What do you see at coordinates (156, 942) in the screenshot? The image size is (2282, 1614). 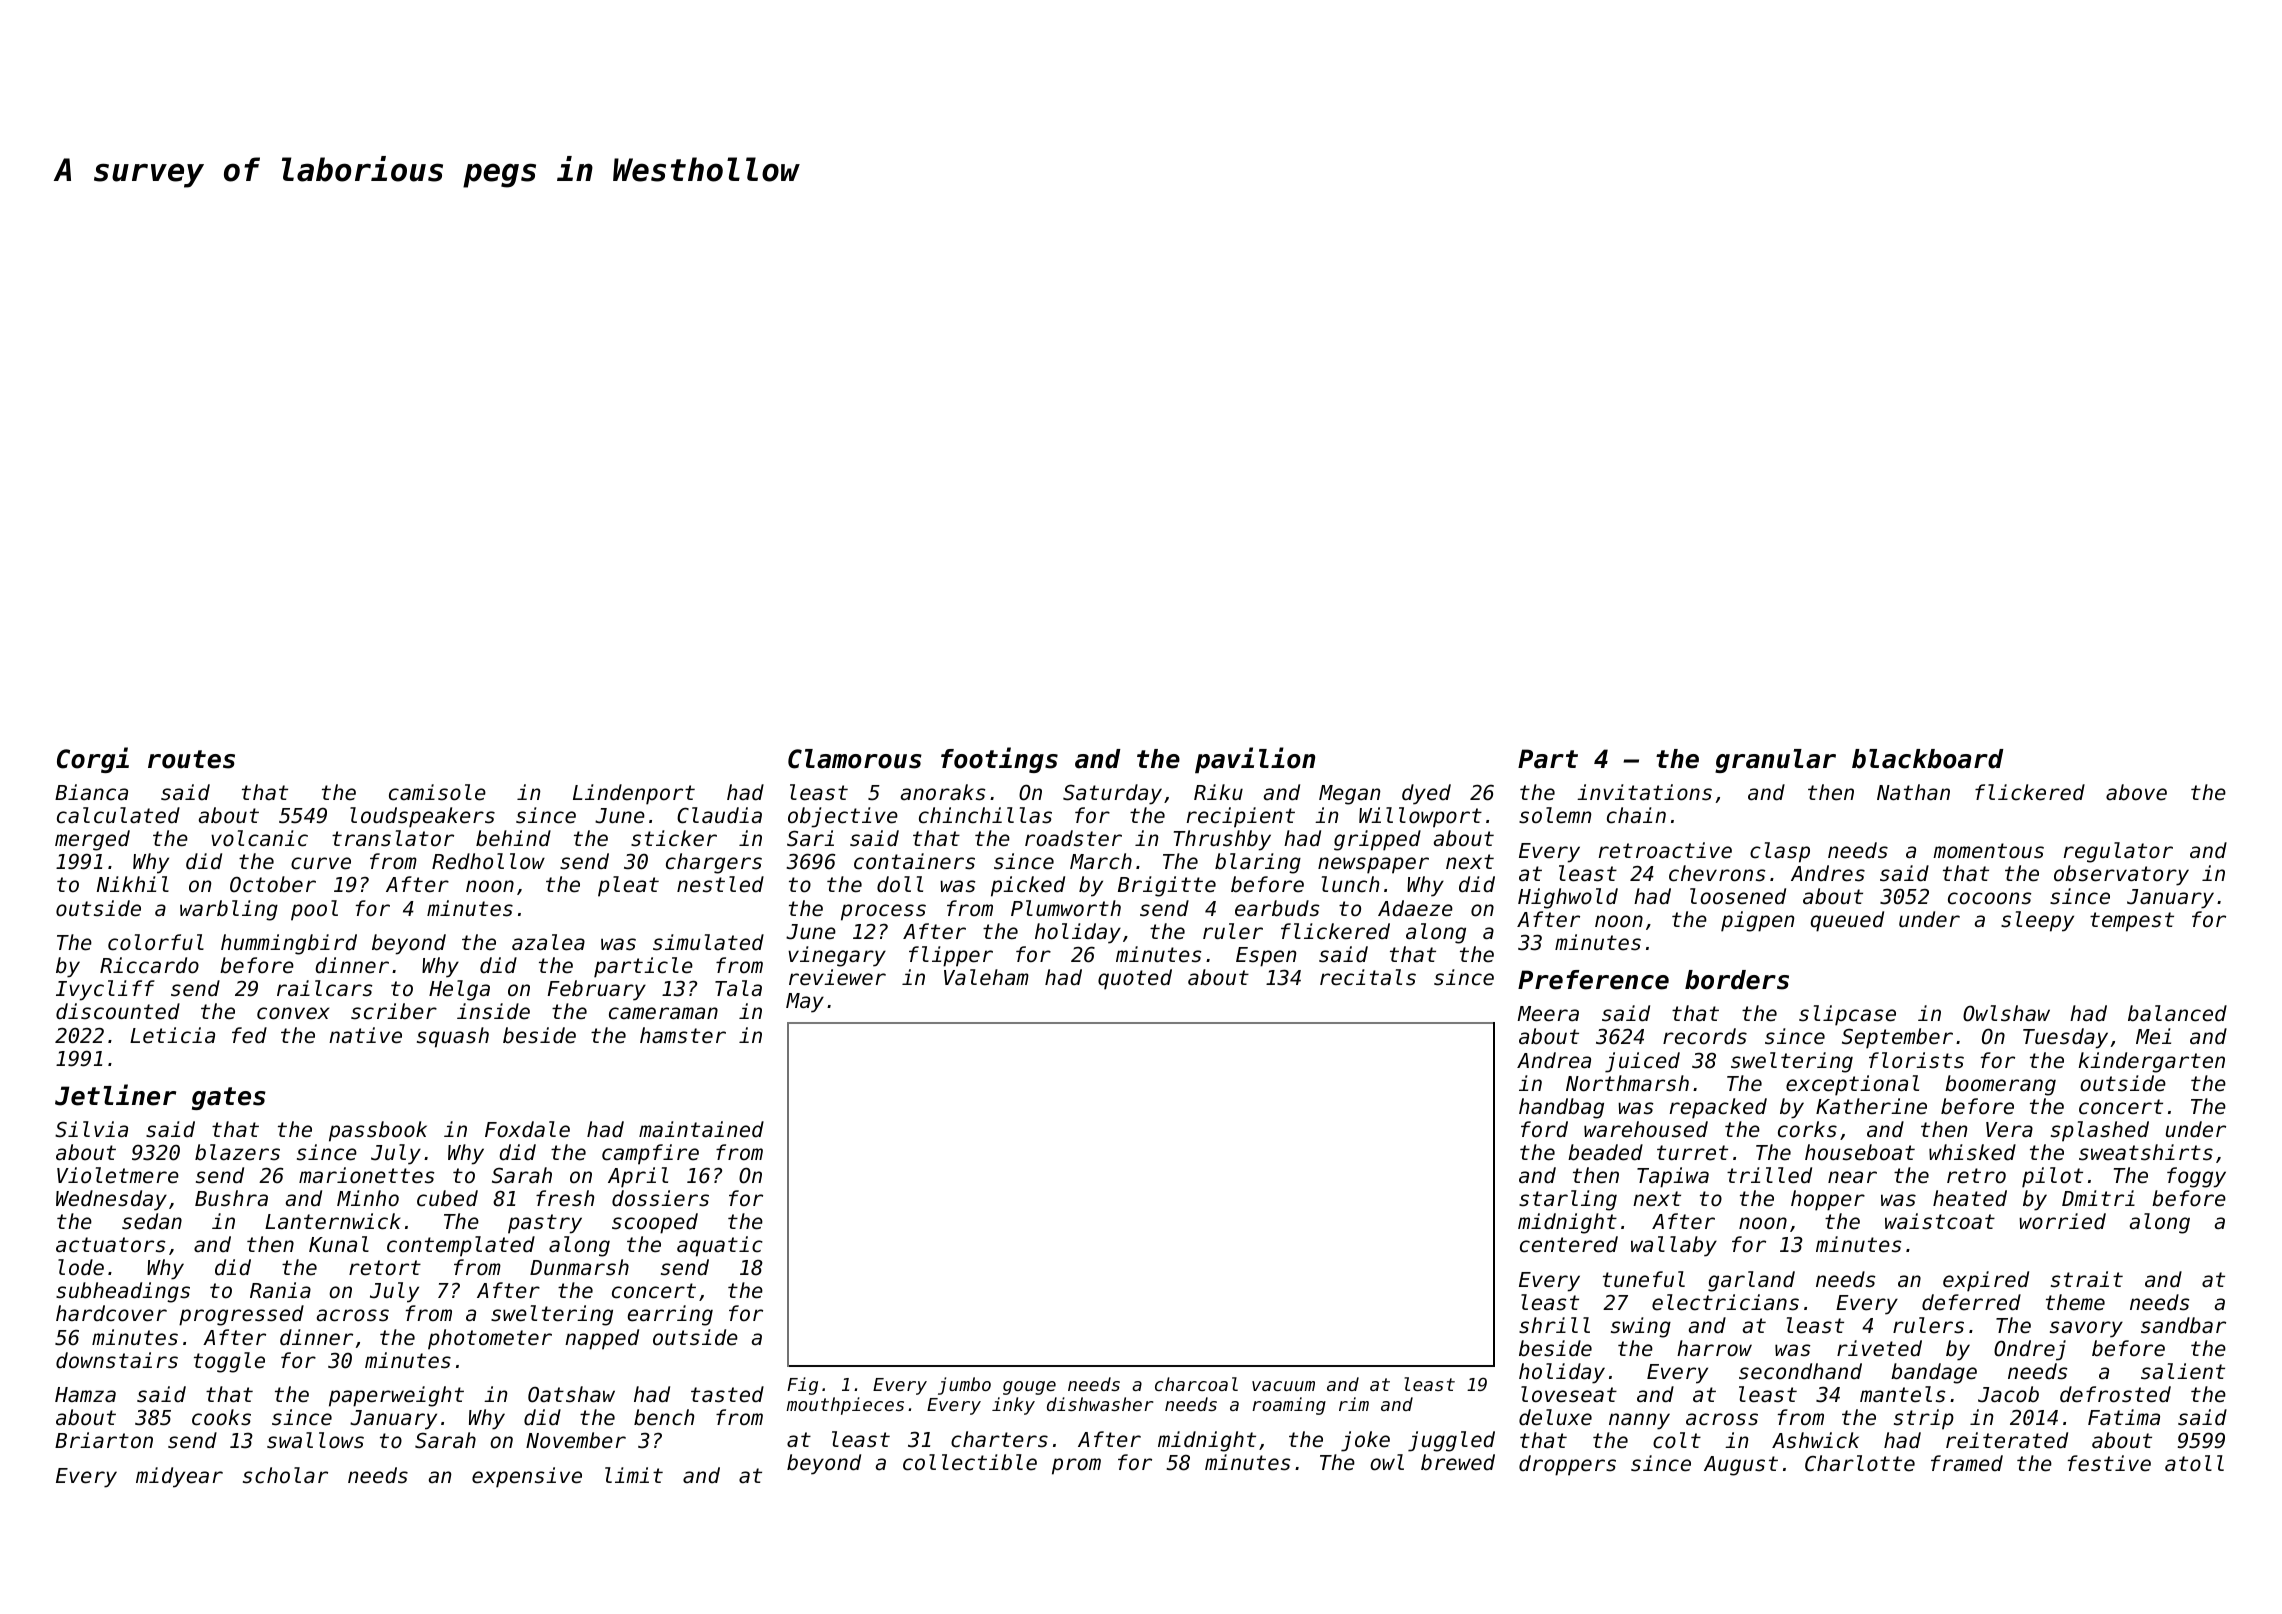 I see `colorful` at bounding box center [156, 942].
